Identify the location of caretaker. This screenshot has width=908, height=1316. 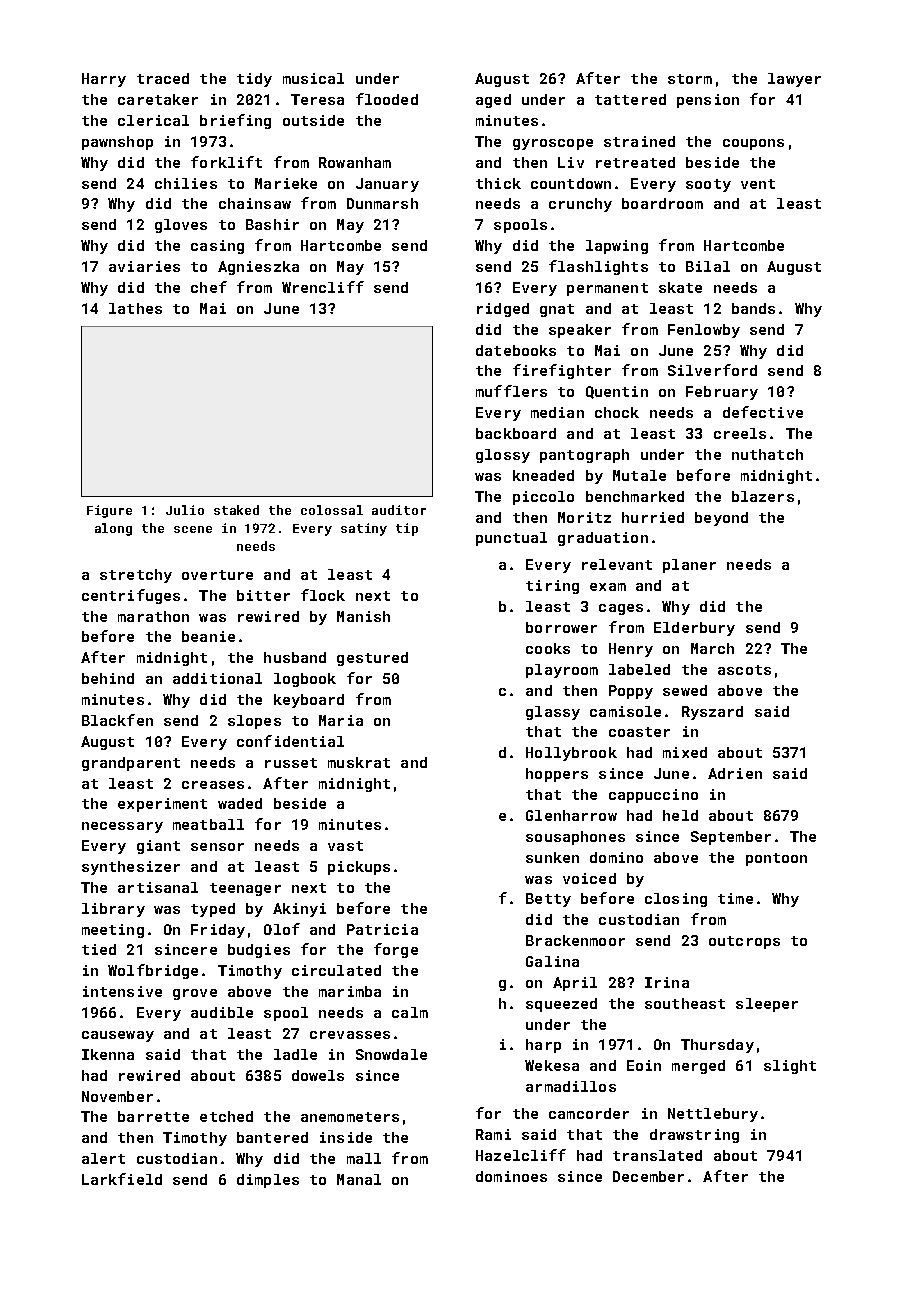
(158, 99).
